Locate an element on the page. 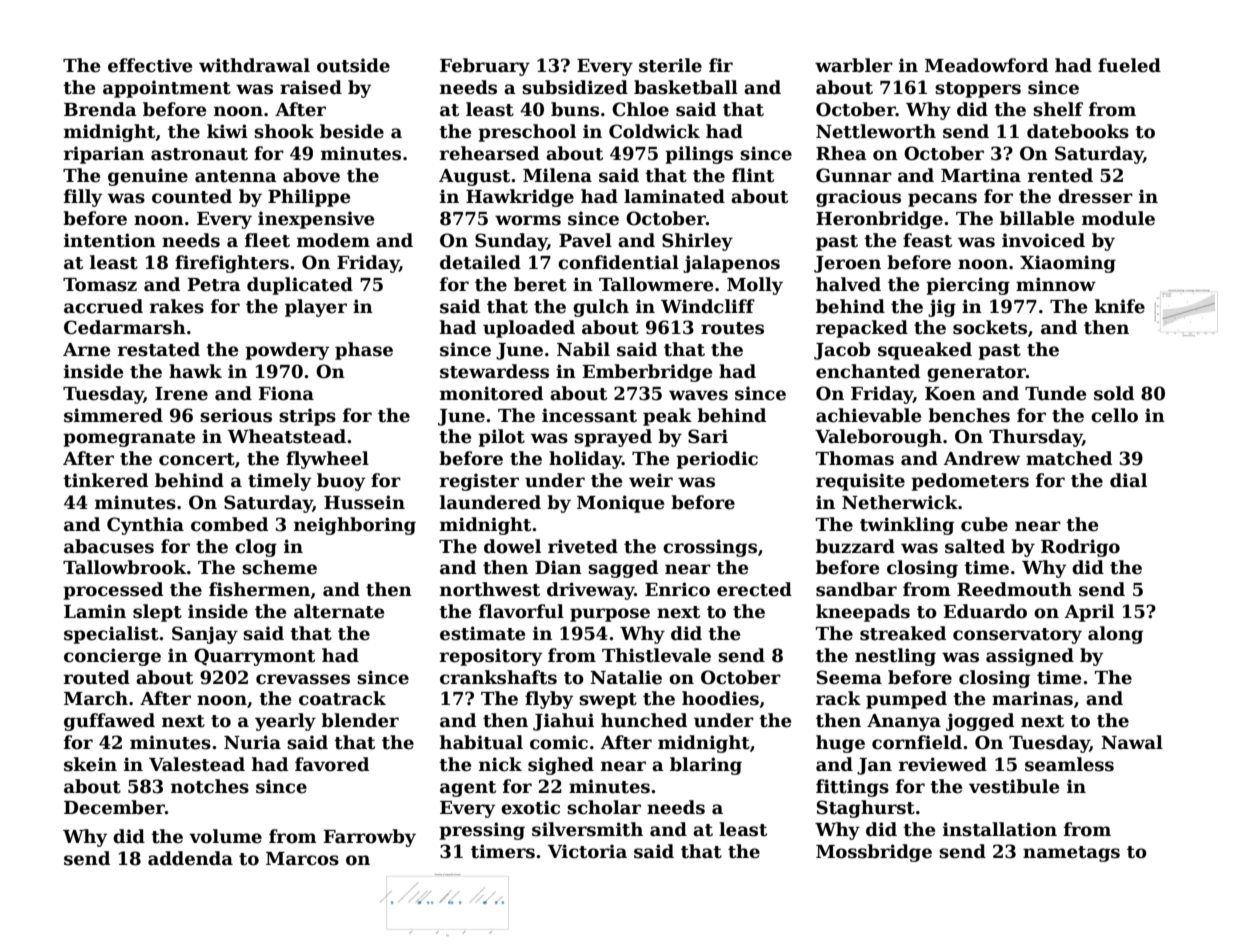 This page has width=1233, height=952. Wheatstead is located at coordinates (286, 436).
